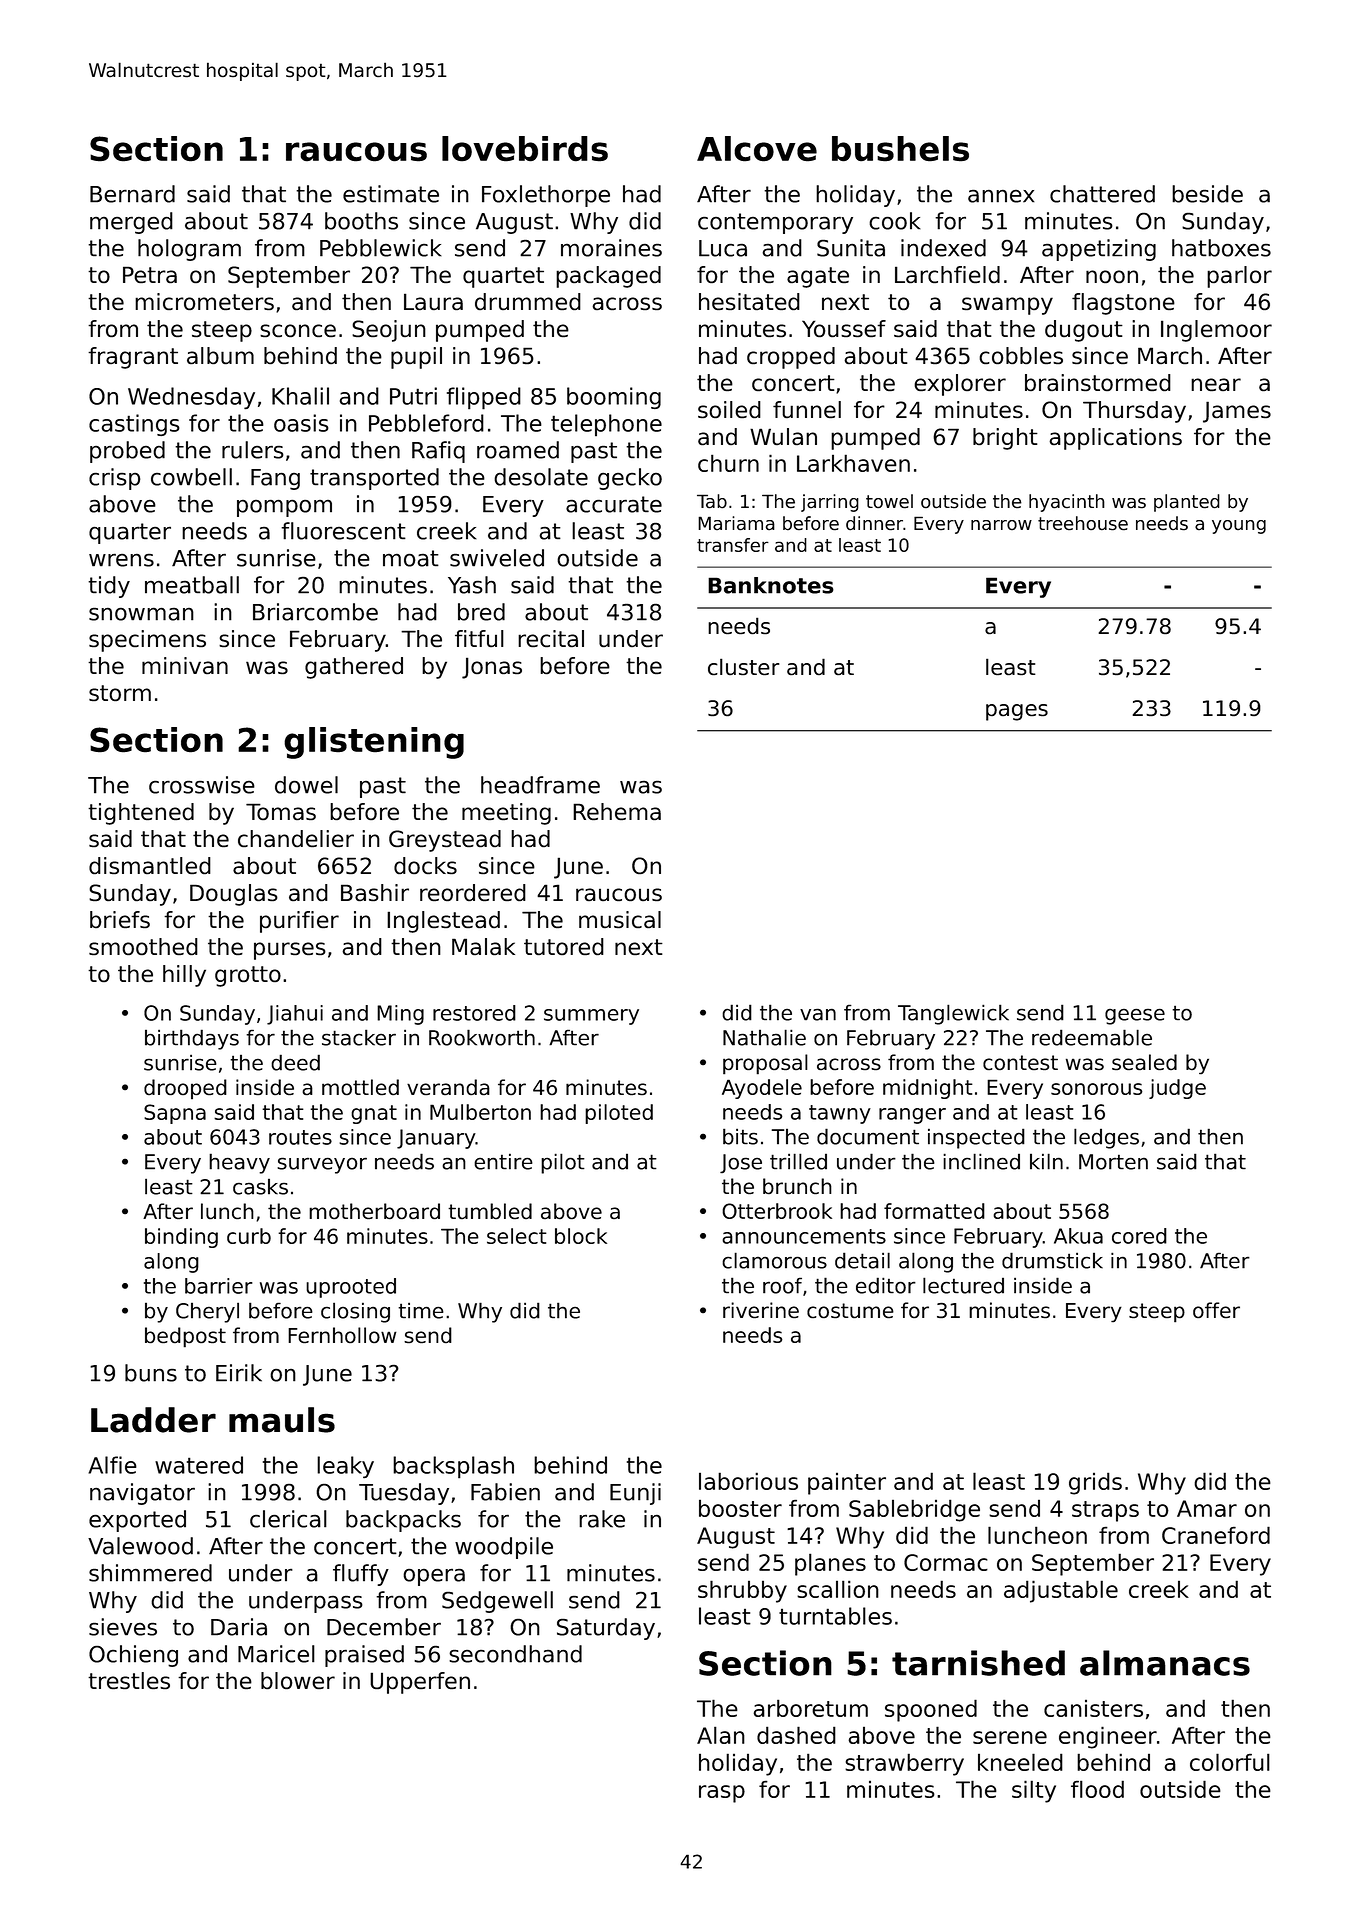 The width and height of the screenshot is (1360, 1924). Describe the element at coordinates (298, 1680) in the screenshot. I see `blower` at that location.
